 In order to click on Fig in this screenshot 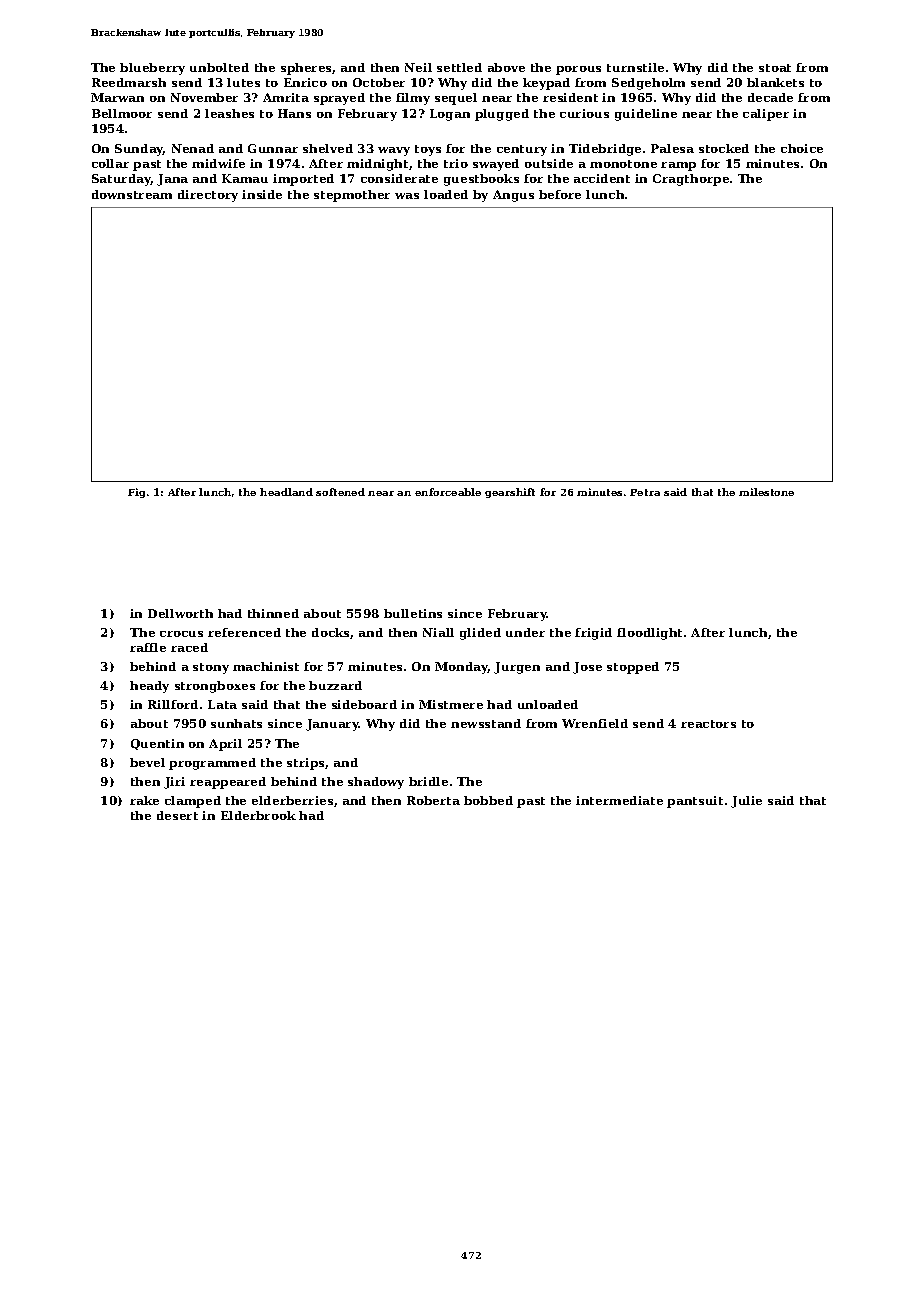, I will do `click(136, 493)`.
